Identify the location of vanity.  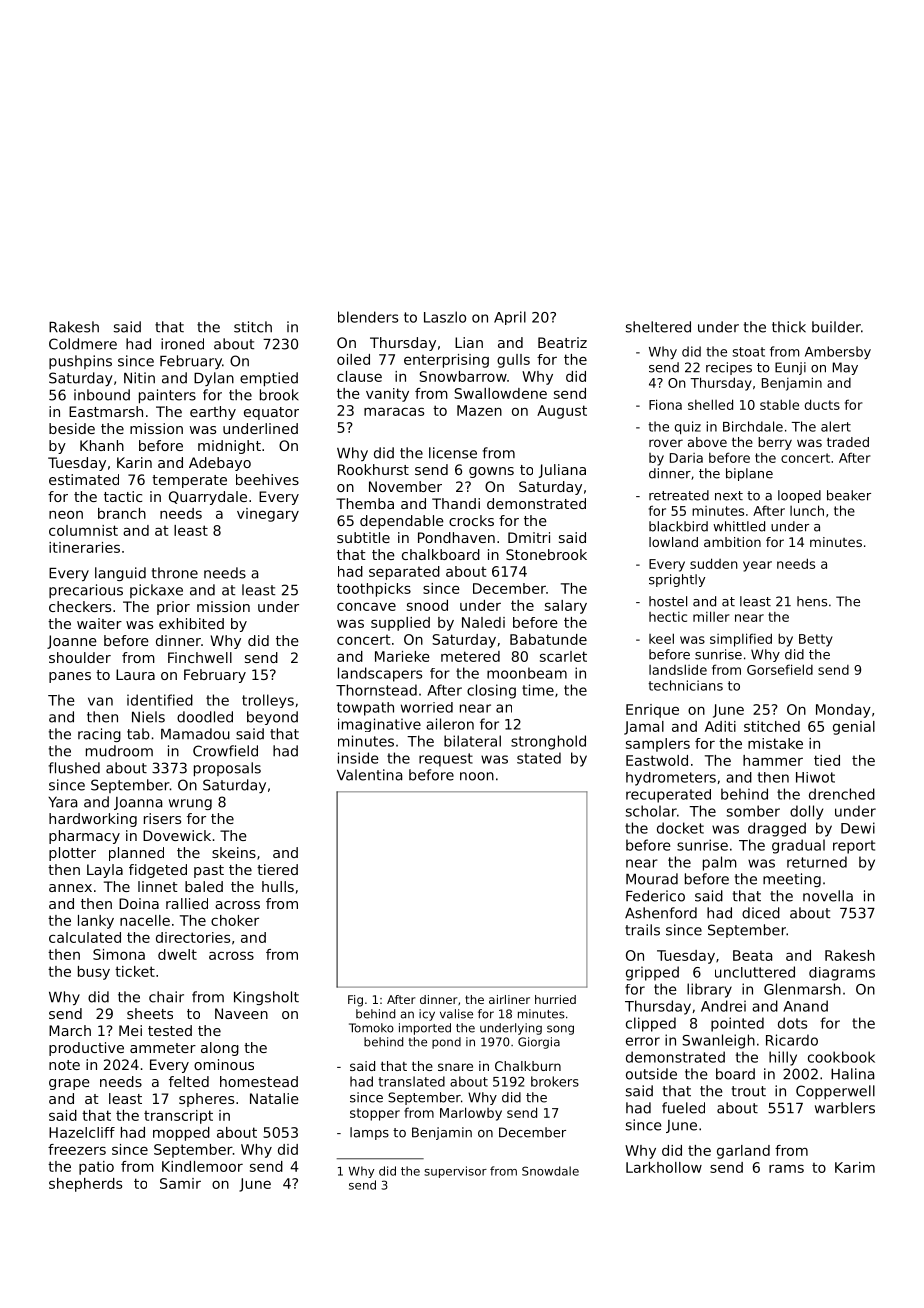
(387, 395).
